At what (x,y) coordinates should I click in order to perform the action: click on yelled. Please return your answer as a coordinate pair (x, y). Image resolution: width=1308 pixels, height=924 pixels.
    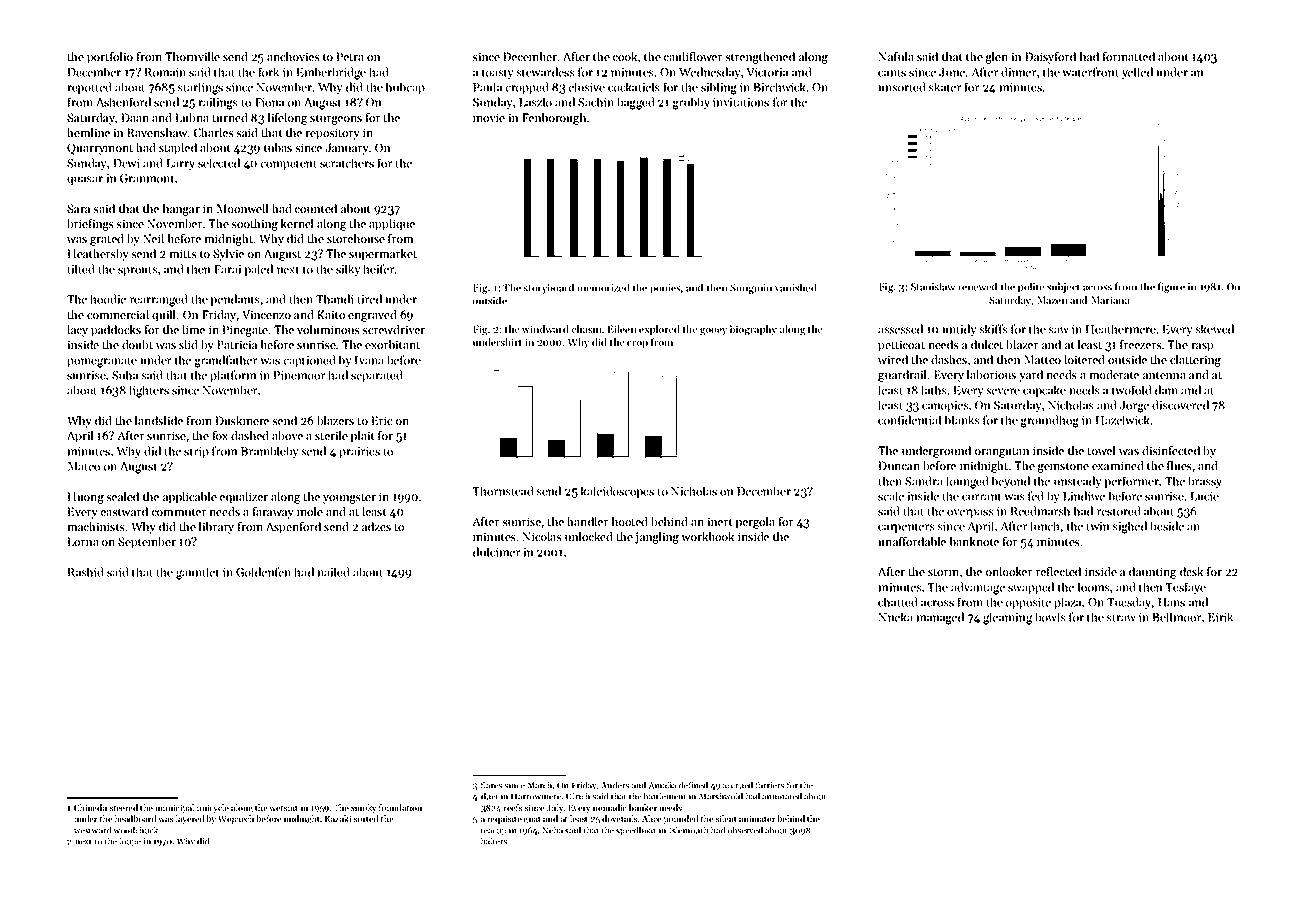
    Looking at the image, I should click on (1137, 73).
